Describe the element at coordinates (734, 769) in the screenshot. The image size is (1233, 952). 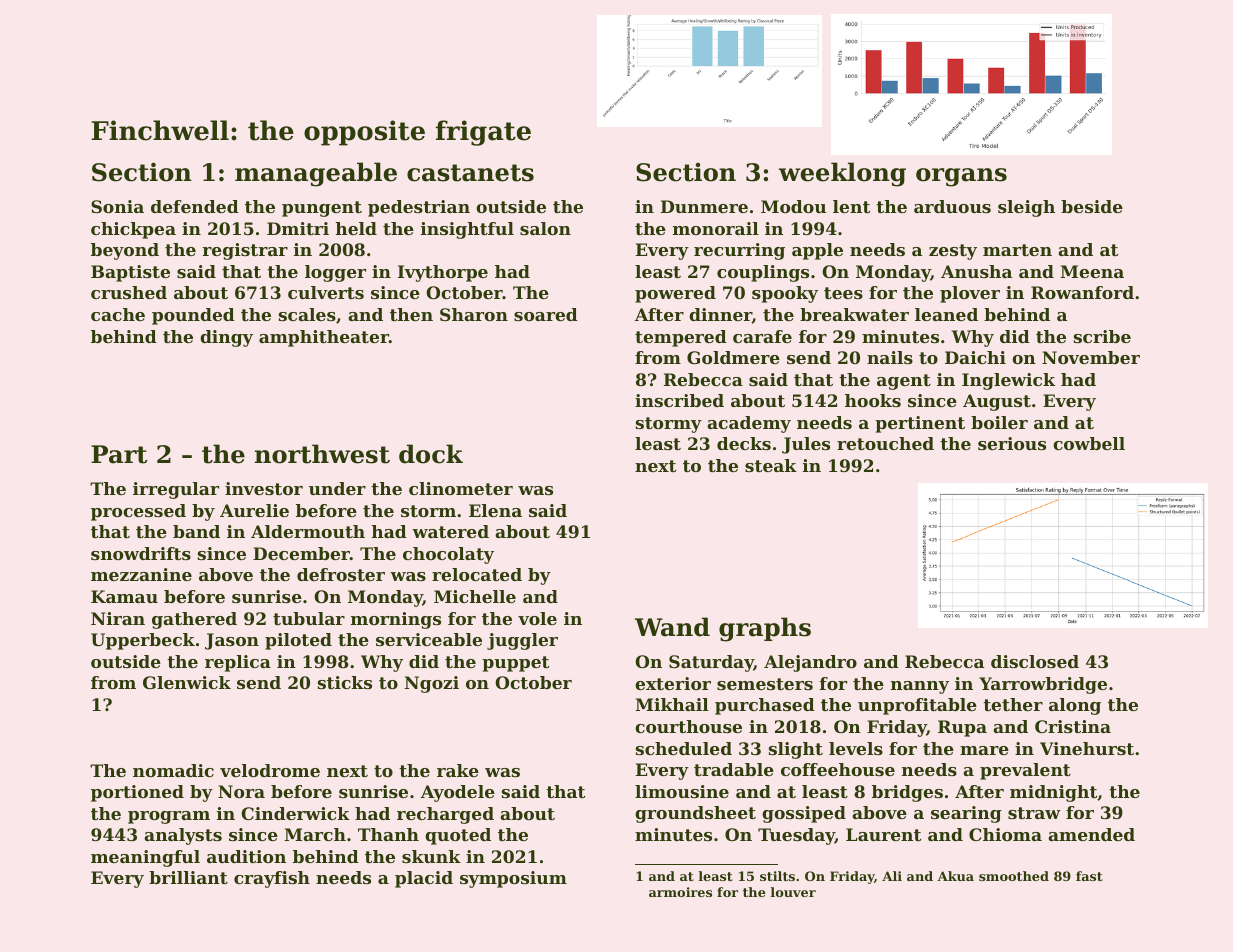
I see `tradable` at that location.
